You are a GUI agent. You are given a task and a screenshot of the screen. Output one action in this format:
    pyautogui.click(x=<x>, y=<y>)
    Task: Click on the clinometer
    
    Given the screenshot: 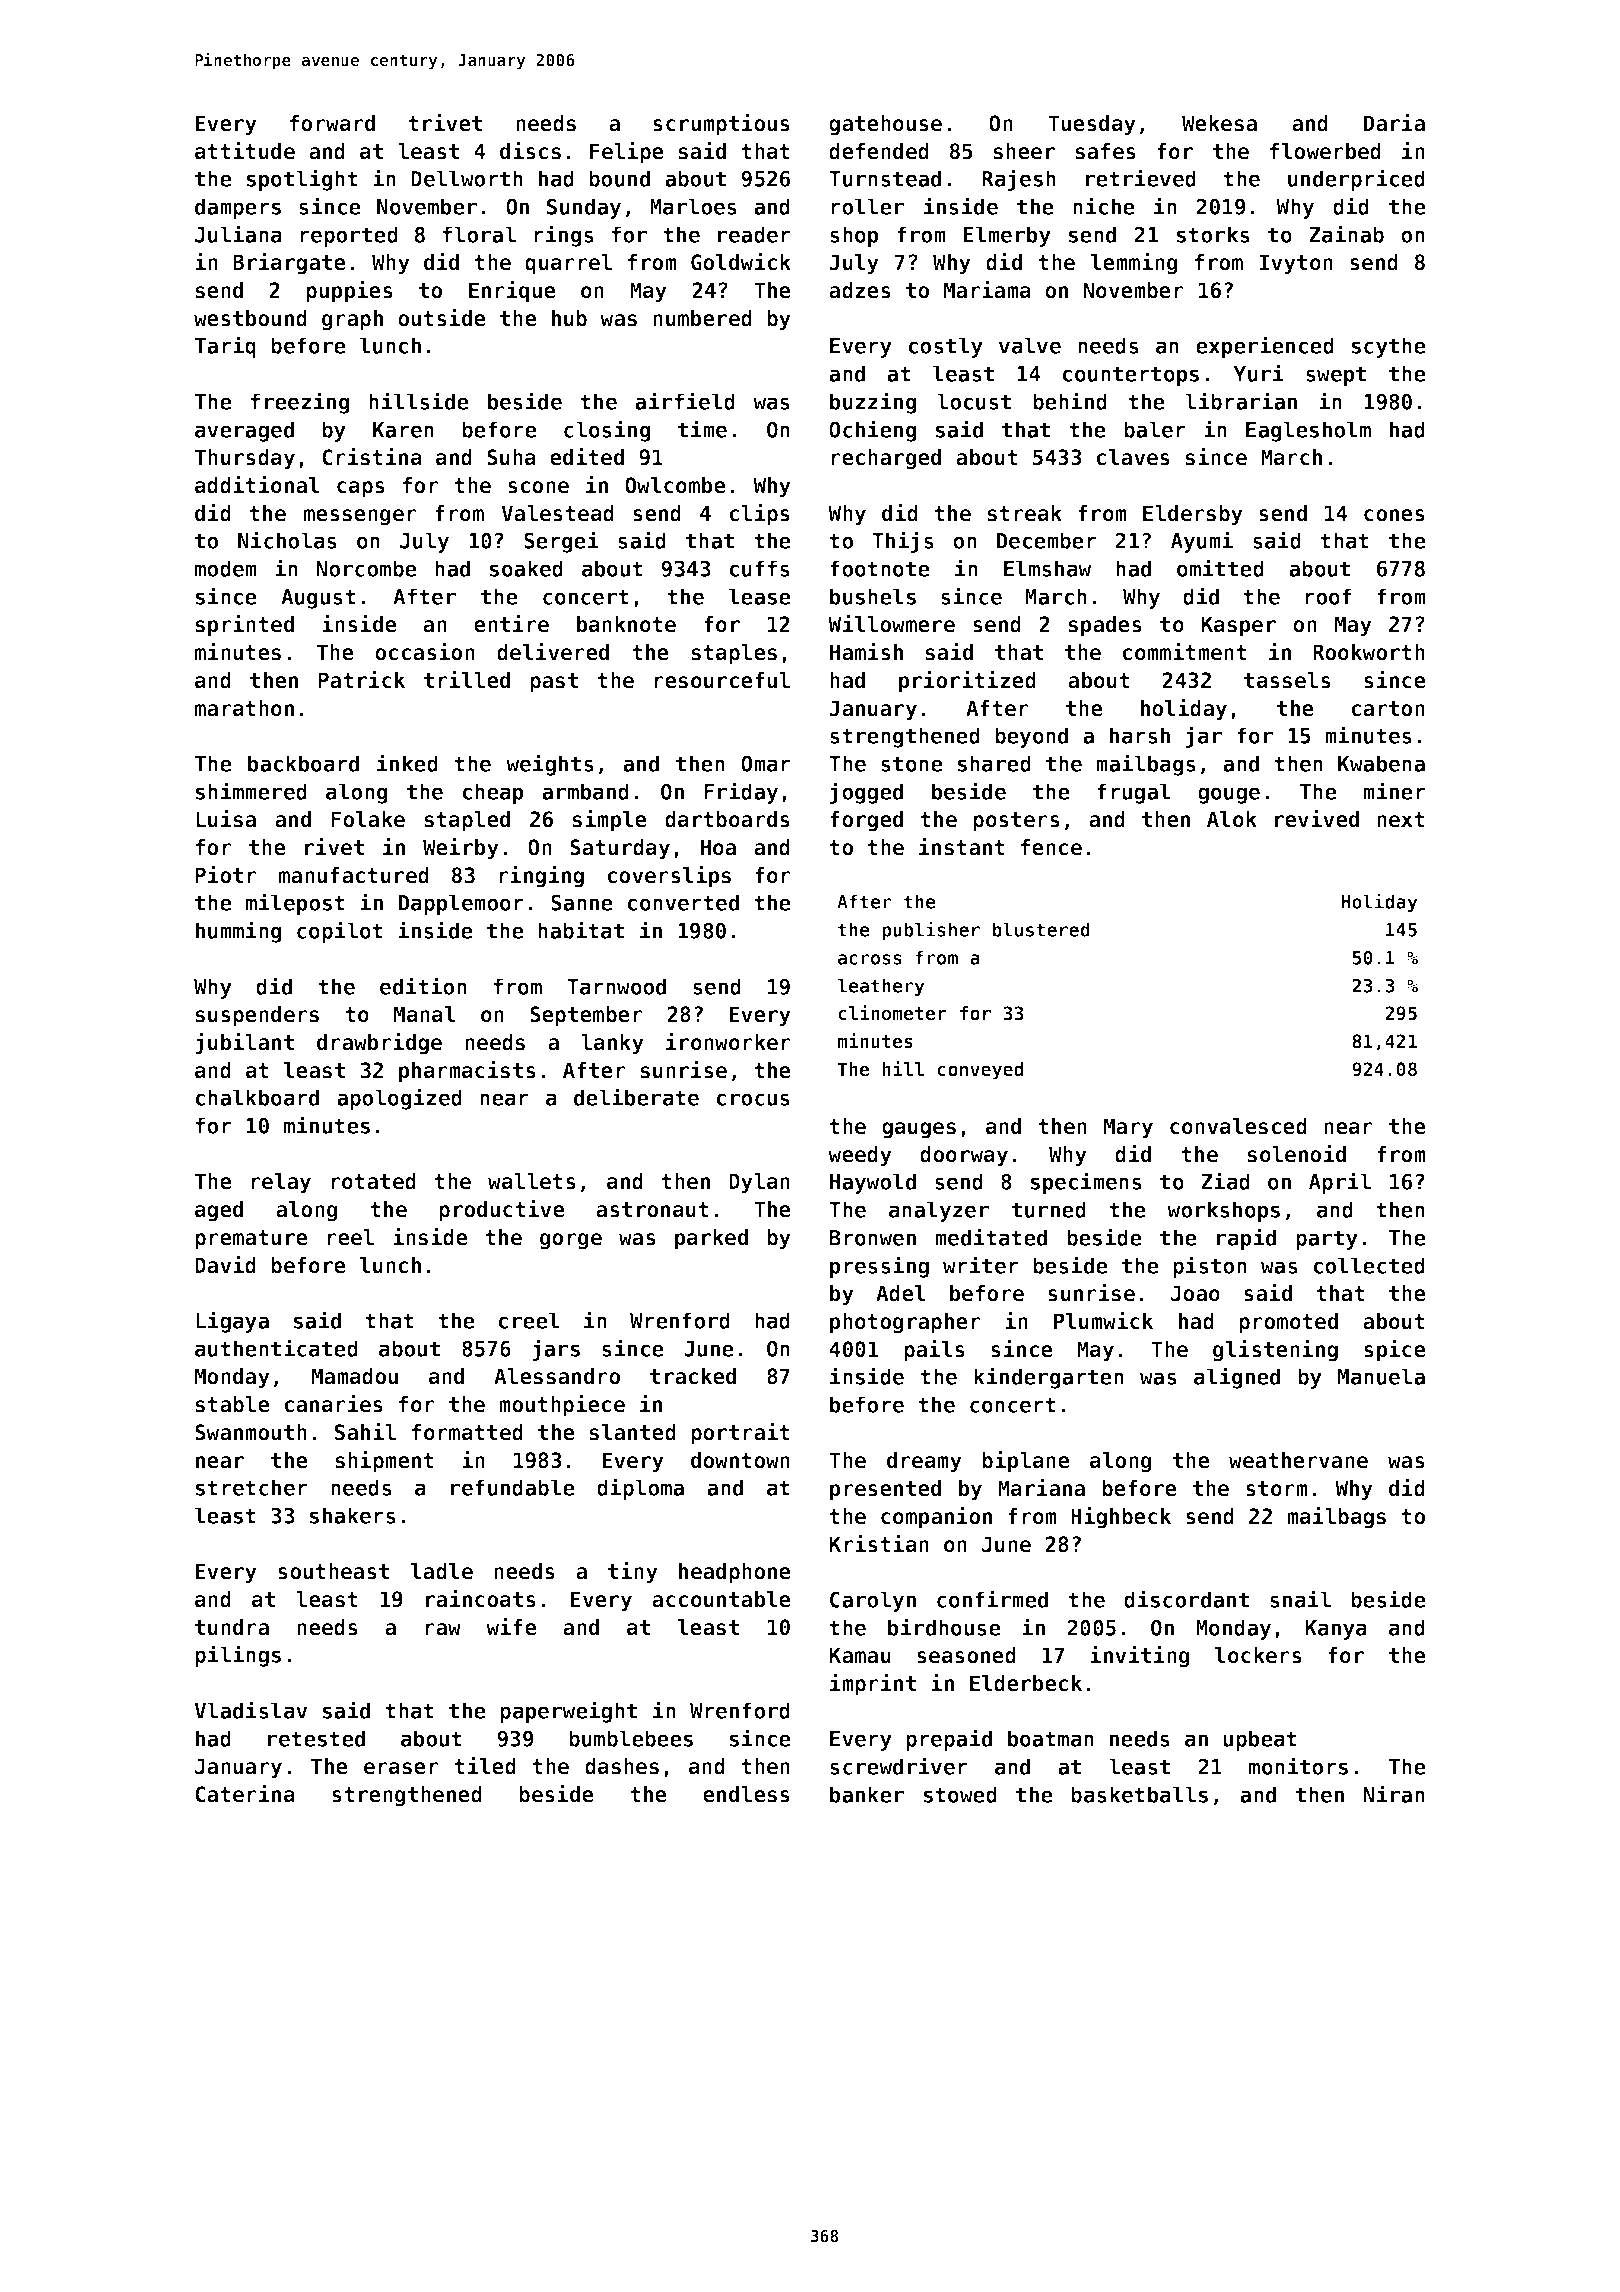 What is the action you would take?
    pyautogui.click(x=892, y=1013)
